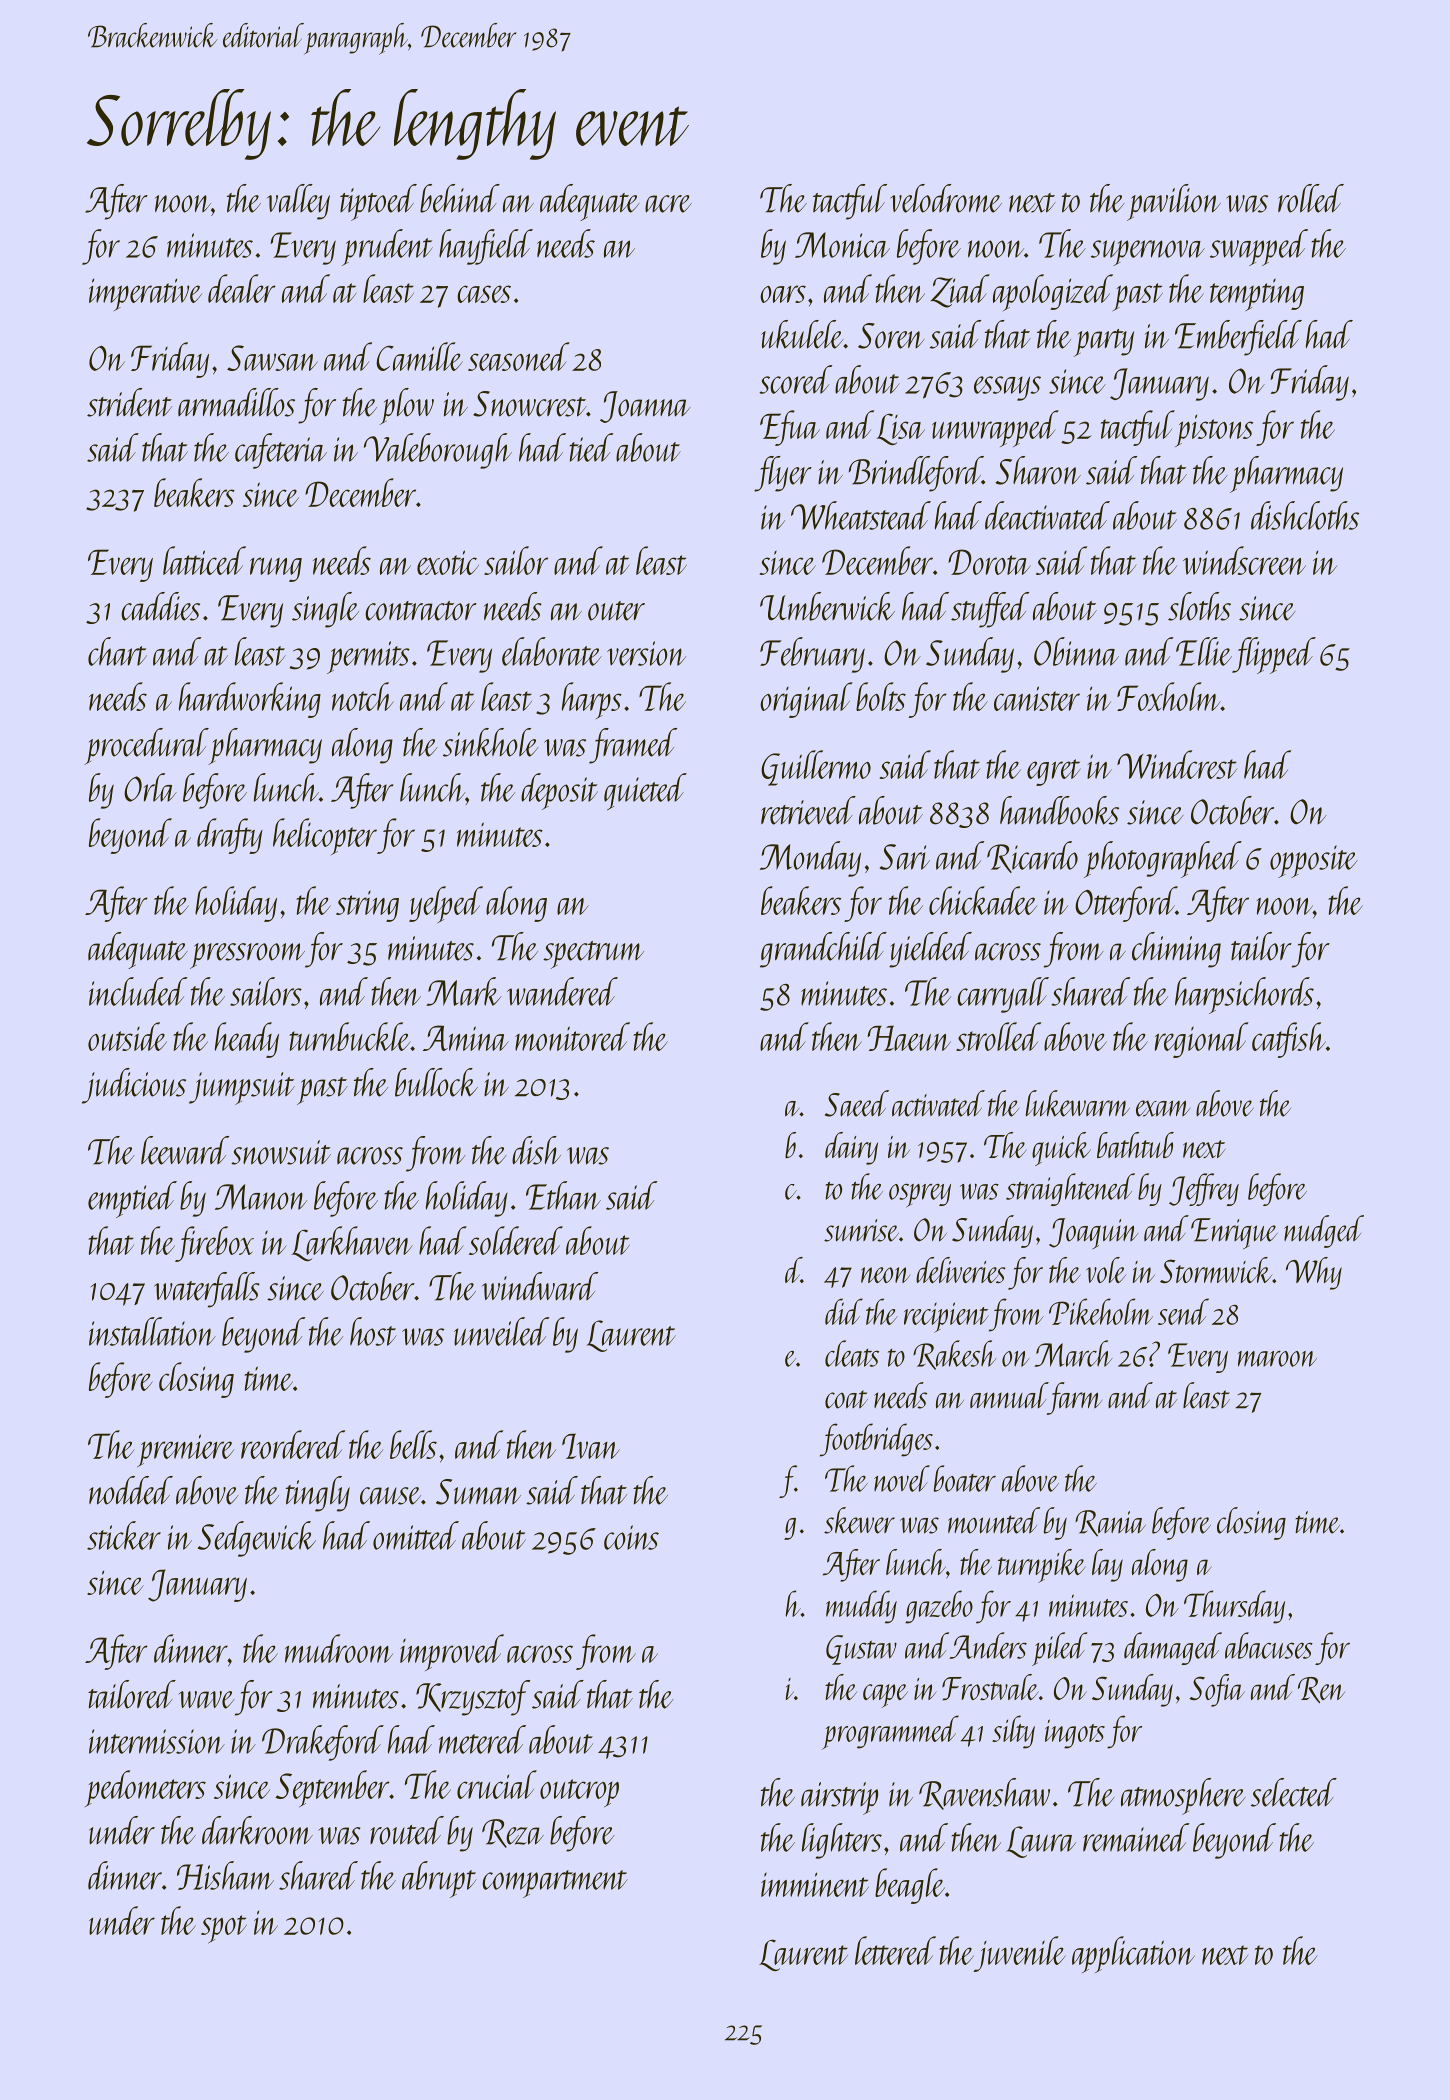 This image has height=2100, width=1450. Describe the element at coordinates (124, 1535) in the image. I see `sticker` at that location.
